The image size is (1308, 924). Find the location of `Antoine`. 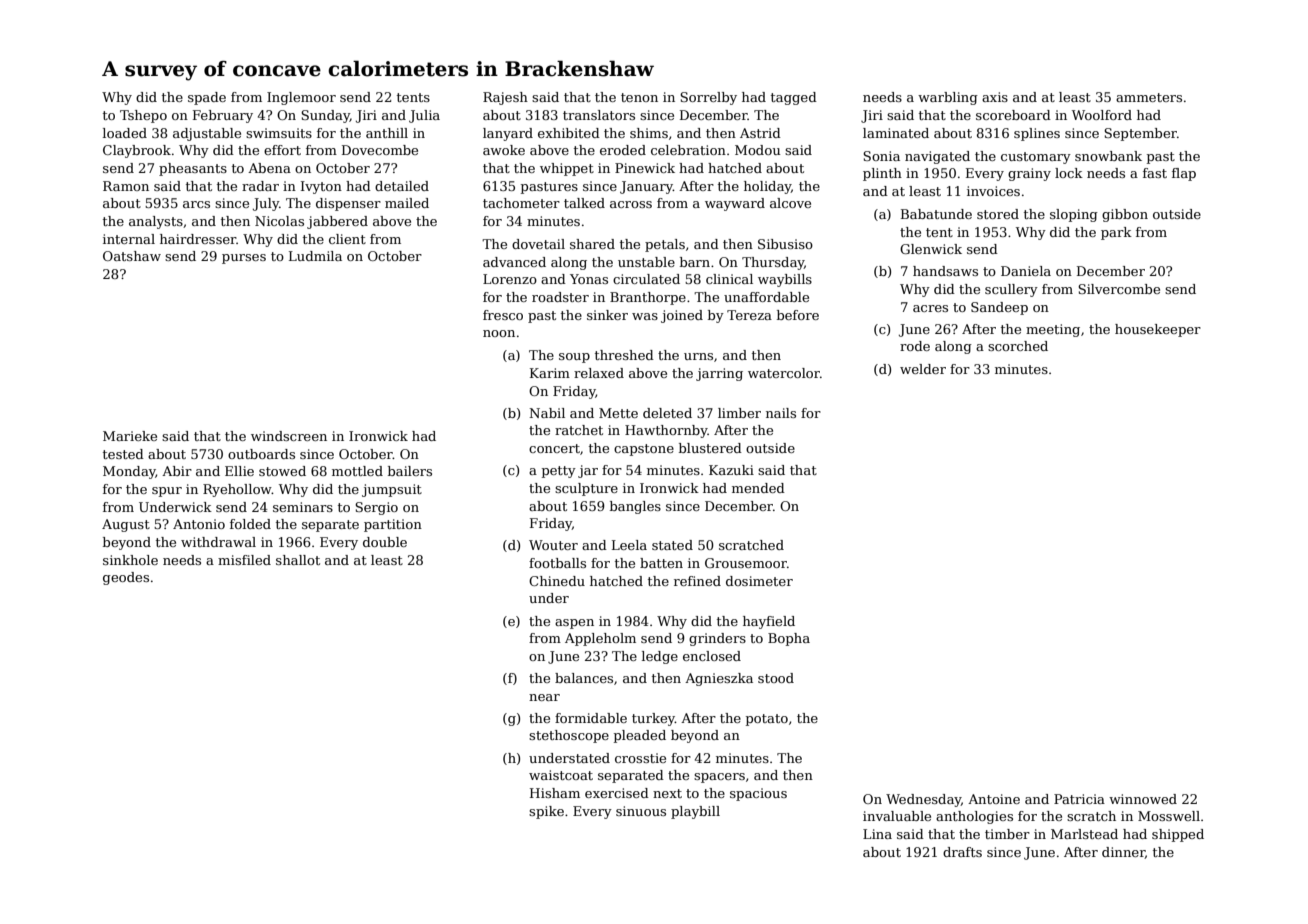

Antoine is located at coordinates (994, 799).
